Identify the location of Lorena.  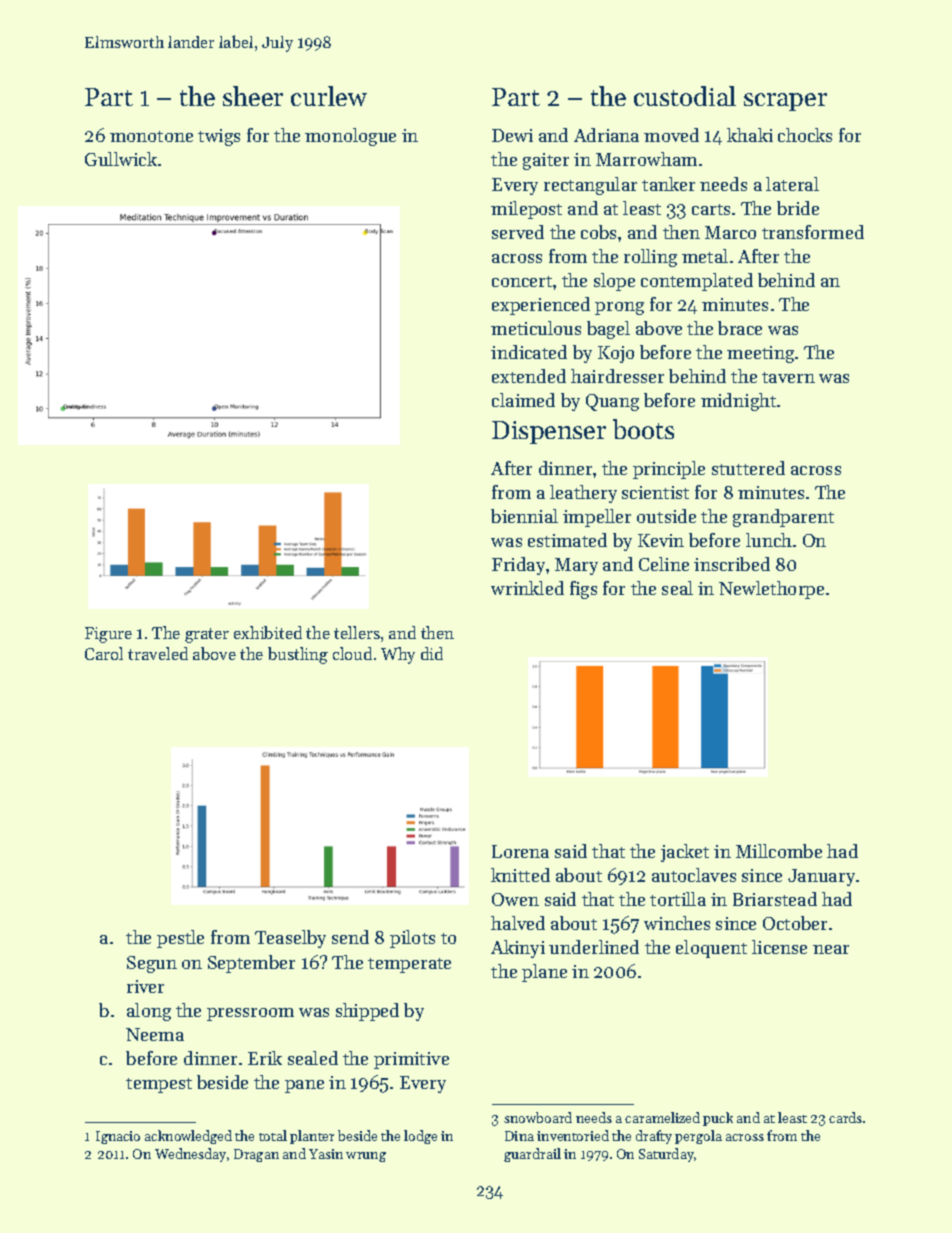
(520, 851).
